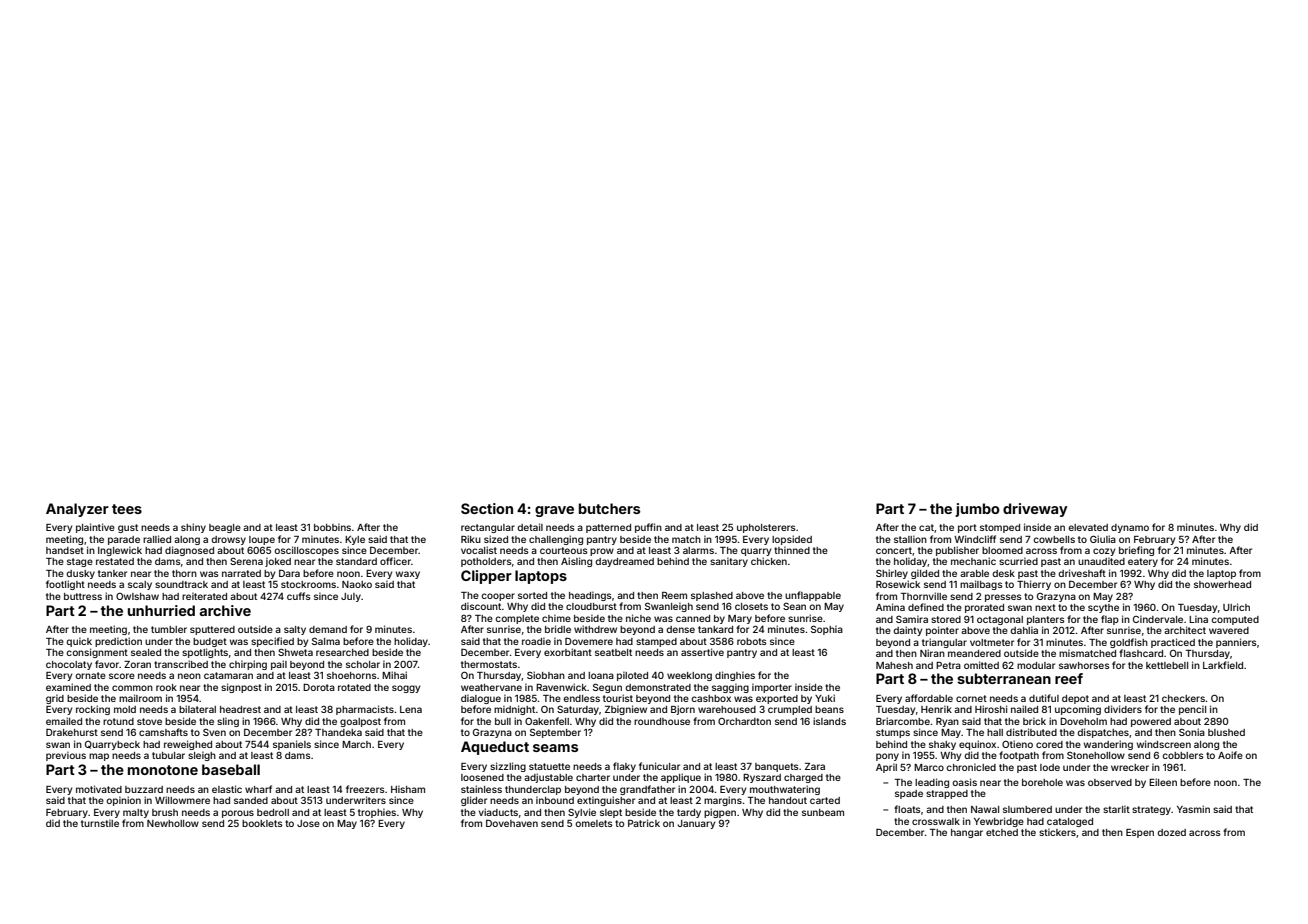 The height and width of the document is (924, 1308). I want to click on eatery, so click(1143, 562).
